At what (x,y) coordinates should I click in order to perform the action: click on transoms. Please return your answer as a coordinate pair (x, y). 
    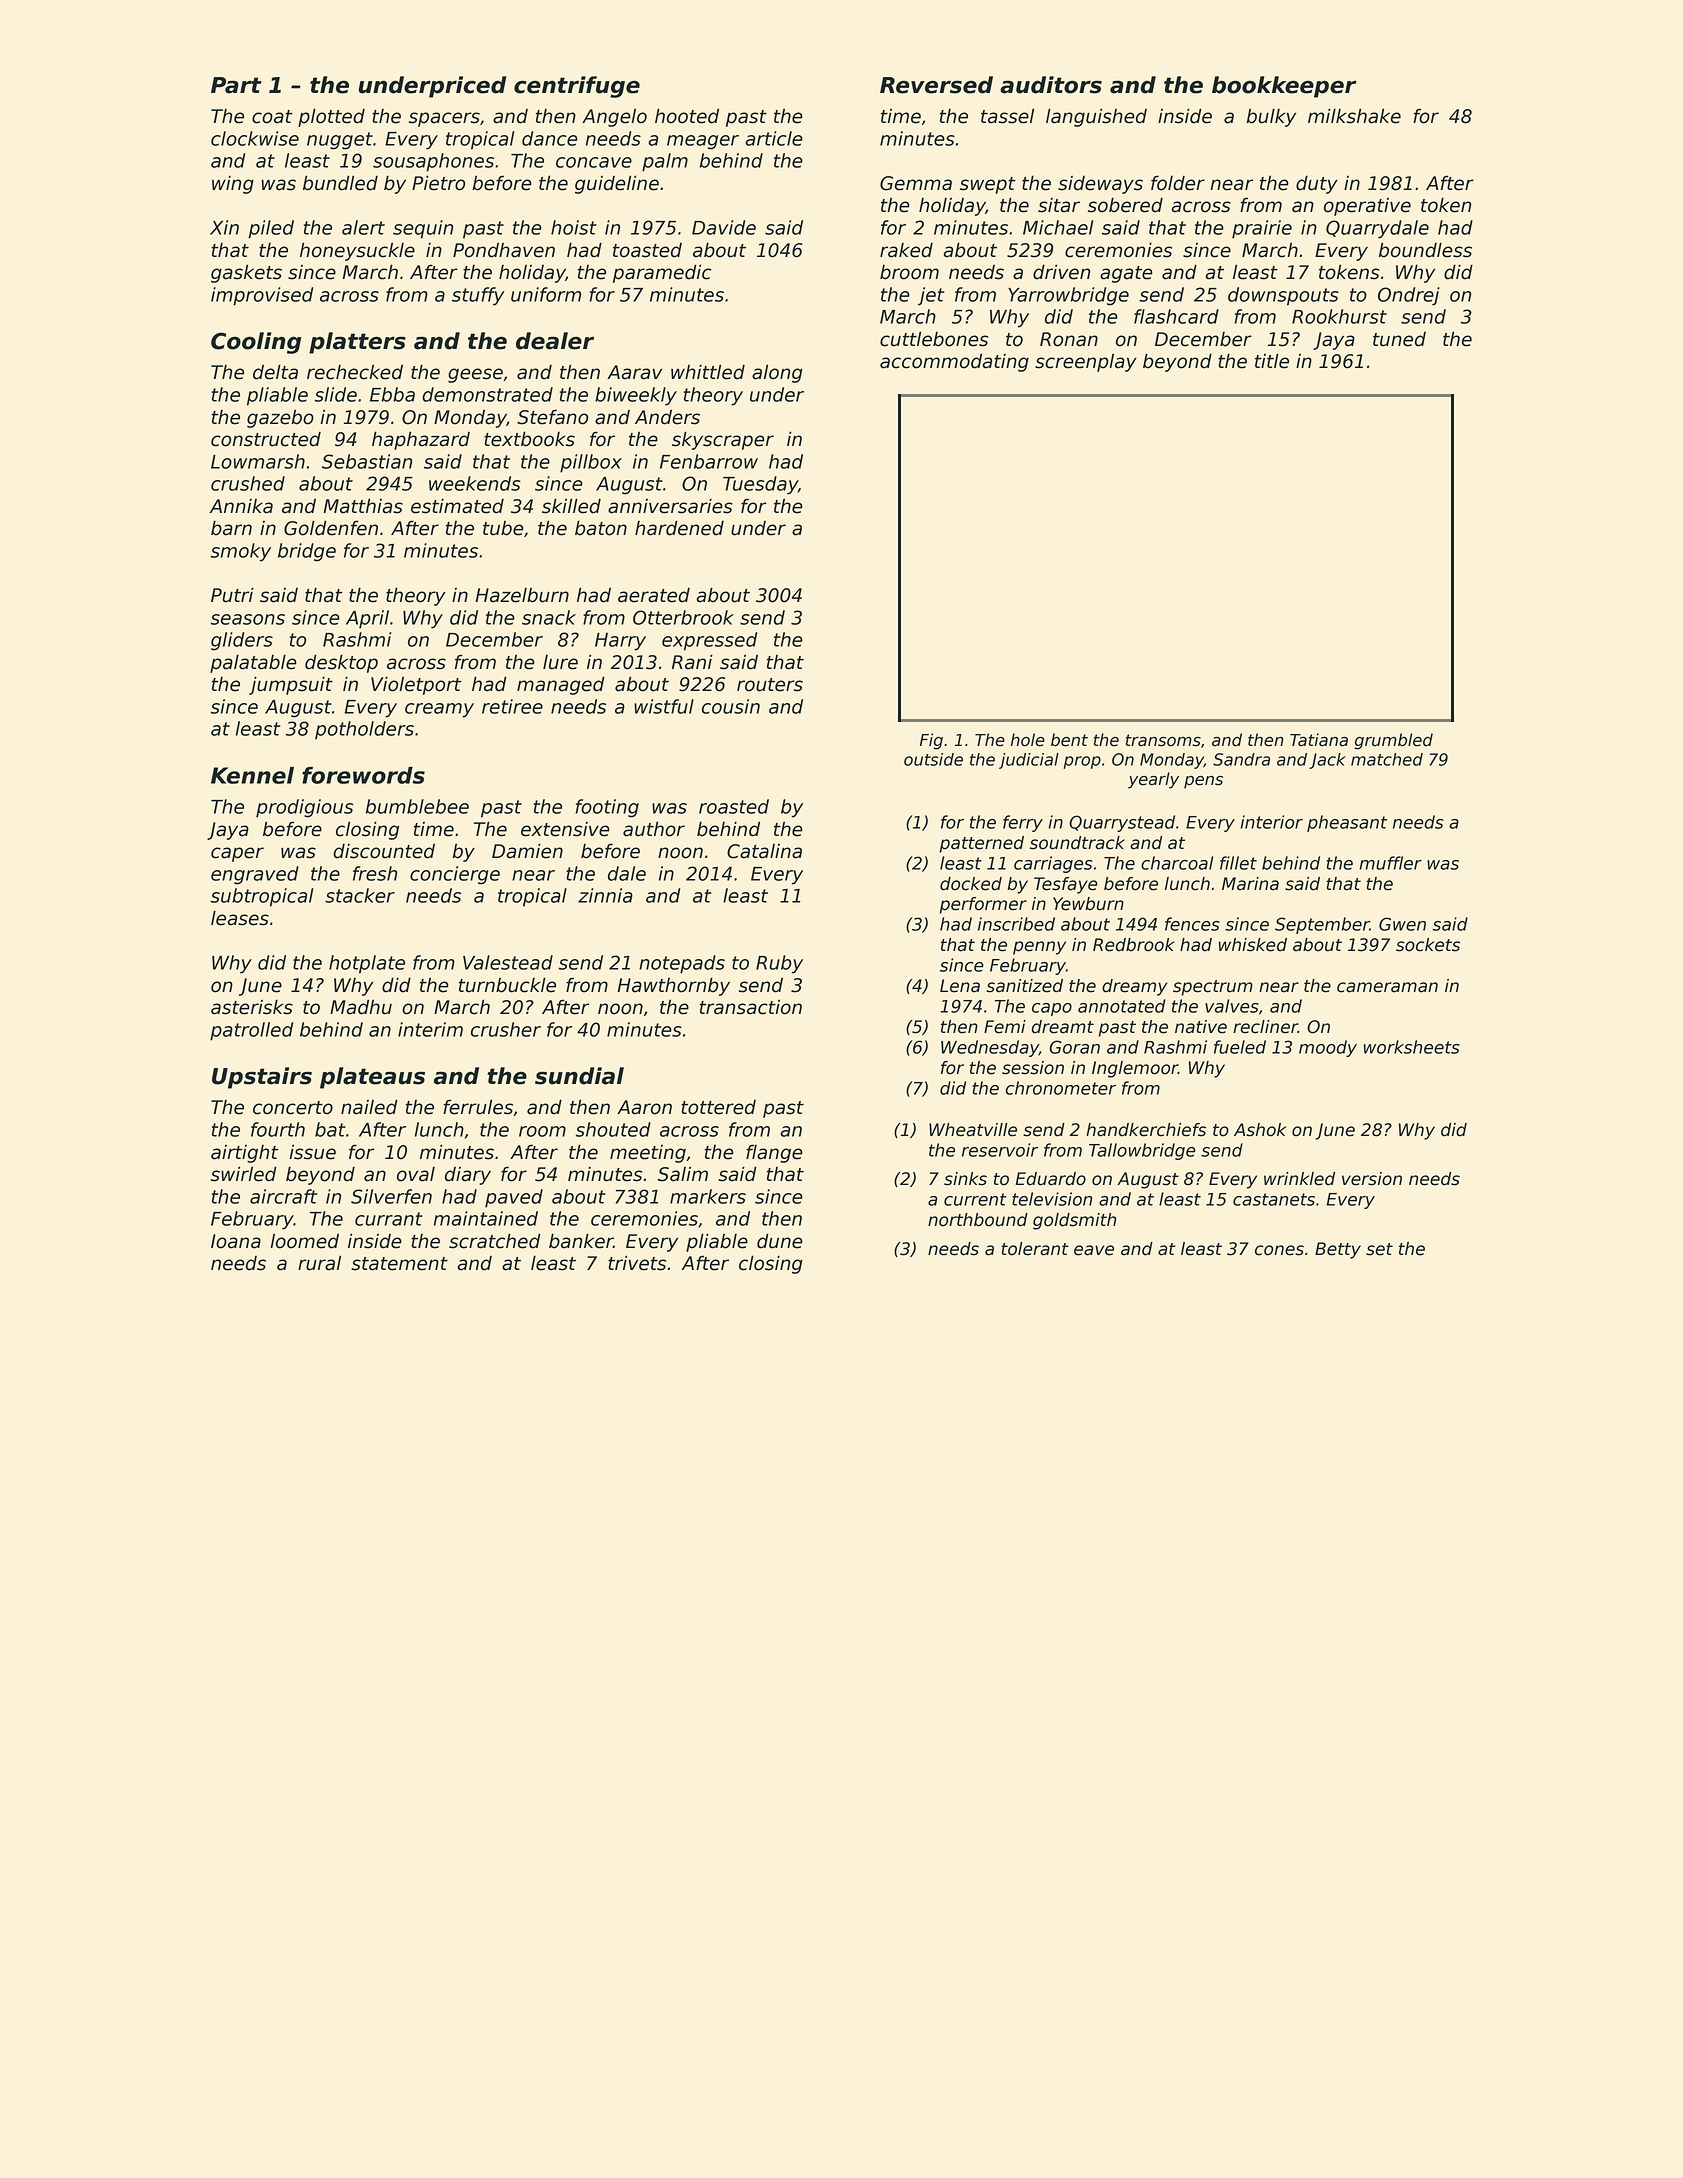
    Looking at the image, I should click on (1163, 740).
